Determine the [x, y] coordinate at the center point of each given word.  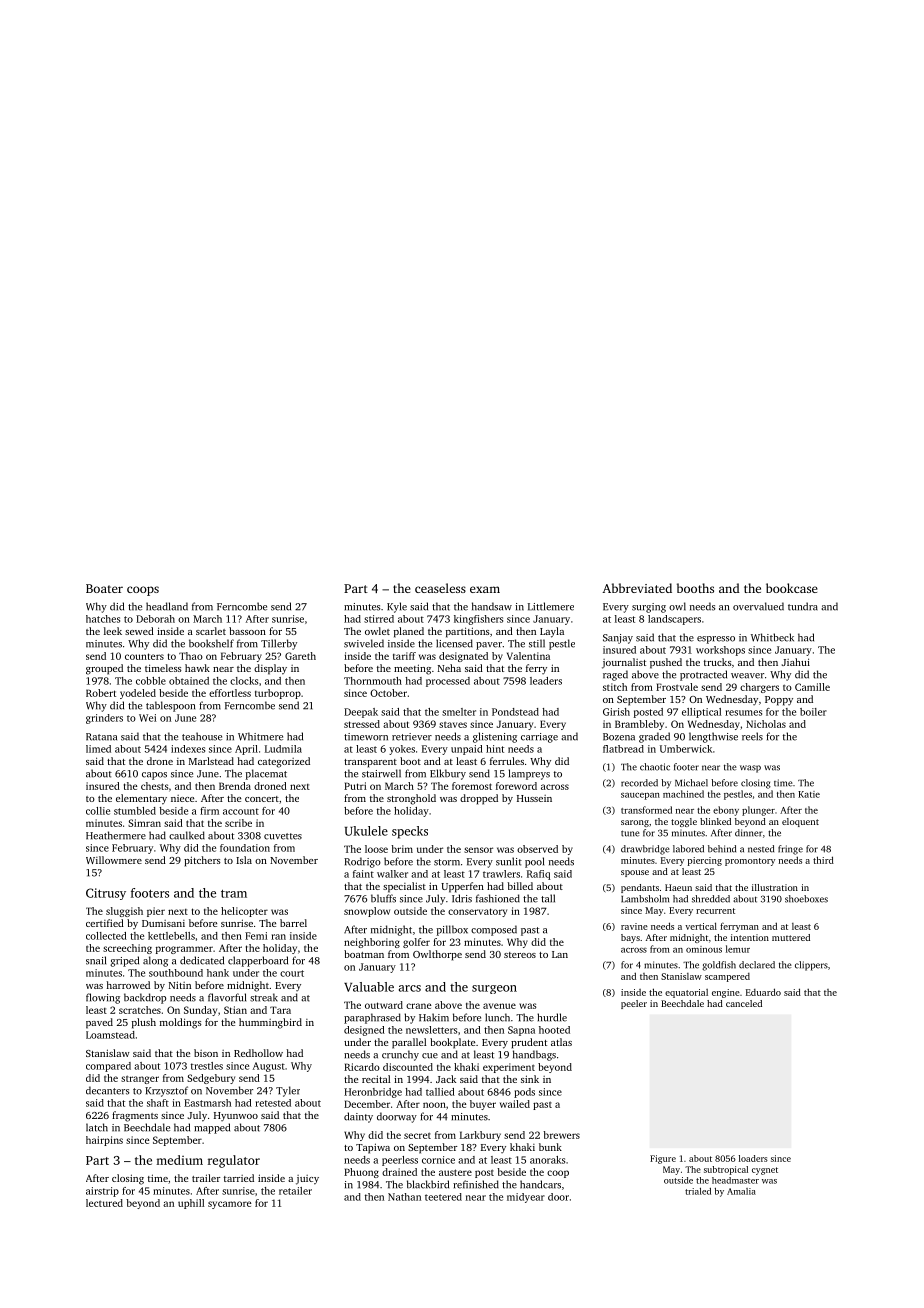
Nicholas [766, 724]
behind [722, 849]
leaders [546, 681]
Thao [191, 656]
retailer [295, 1191]
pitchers [202, 861]
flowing [103, 998]
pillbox [452, 930]
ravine [634, 926]
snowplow [367, 912]
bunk [550, 1147]
